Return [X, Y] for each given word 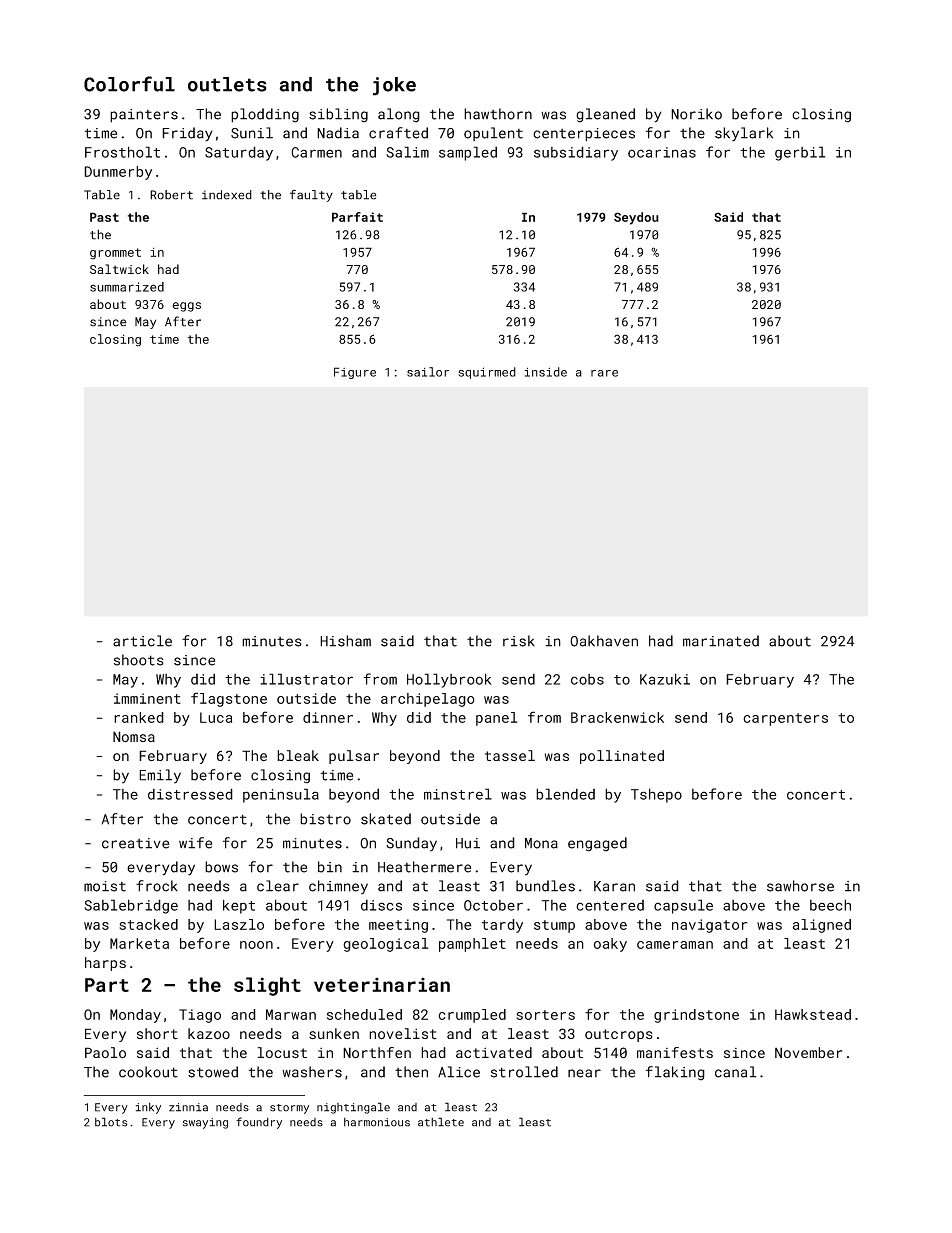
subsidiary [576, 153]
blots [111, 1122]
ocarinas [662, 152]
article [142, 641]
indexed [227, 195]
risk [519, 641]
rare [604, 373]
